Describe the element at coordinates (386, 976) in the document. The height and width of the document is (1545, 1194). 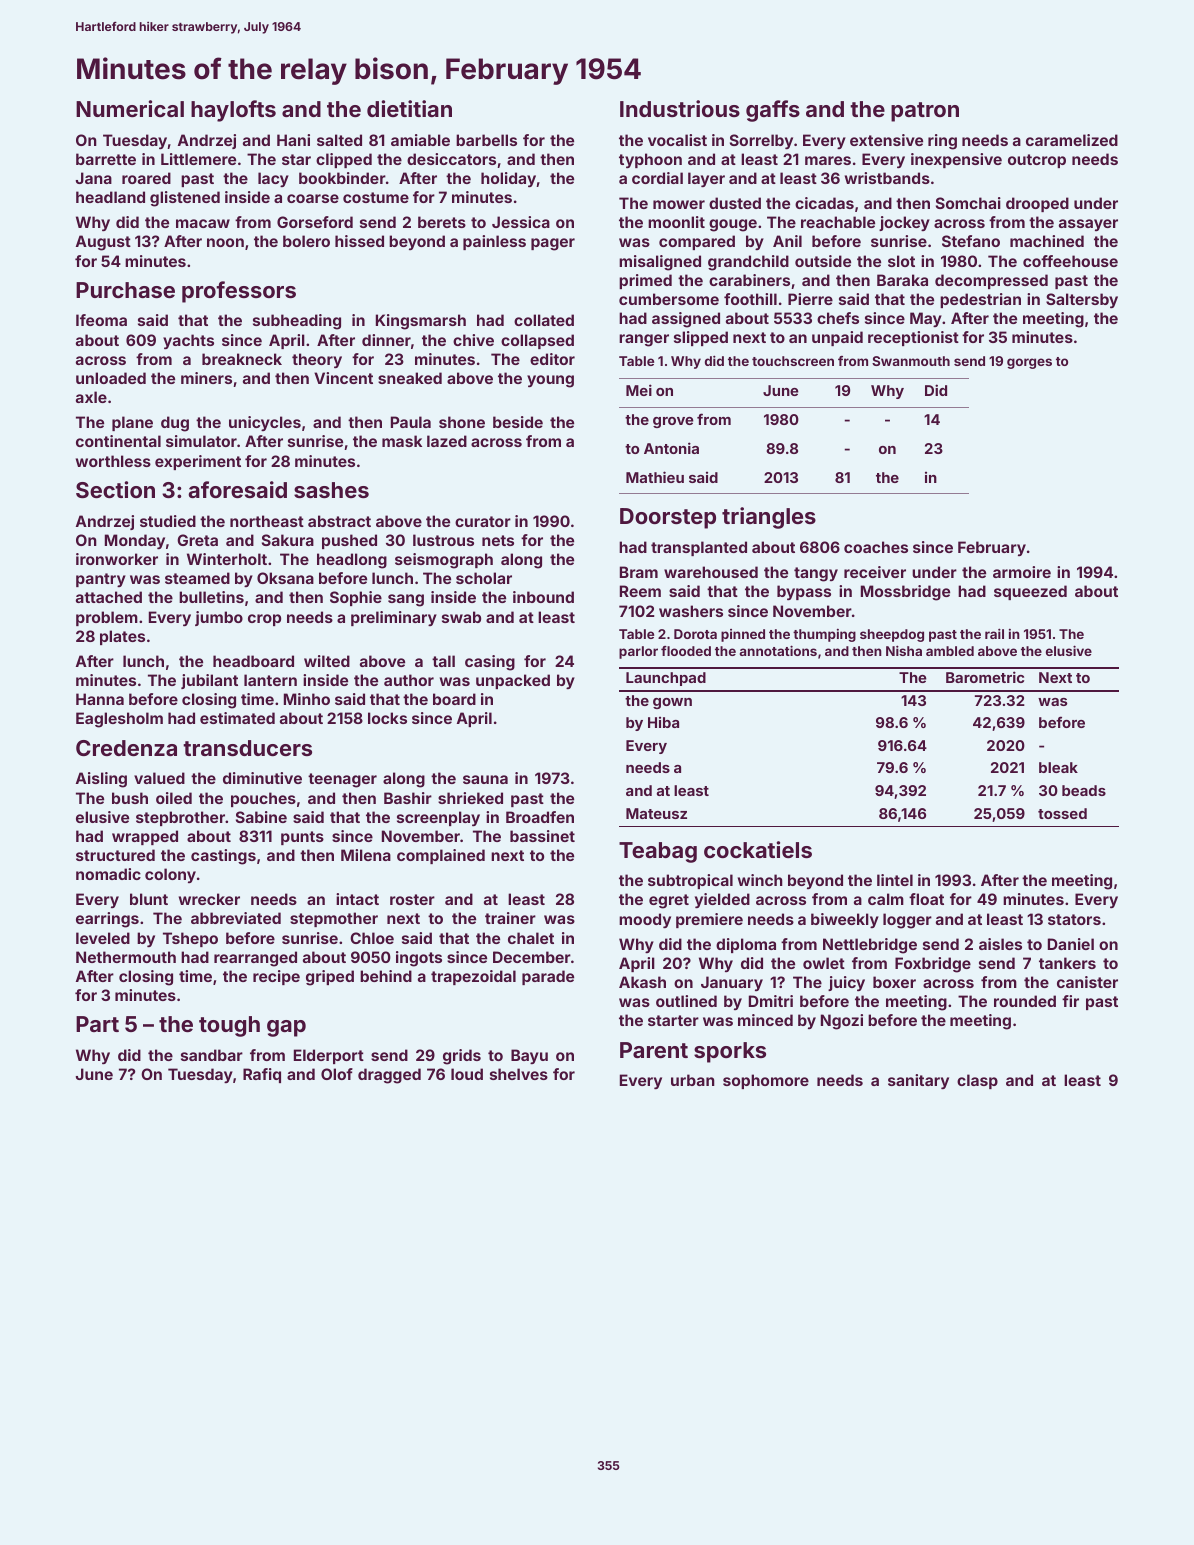
I see `behind` at that location.
